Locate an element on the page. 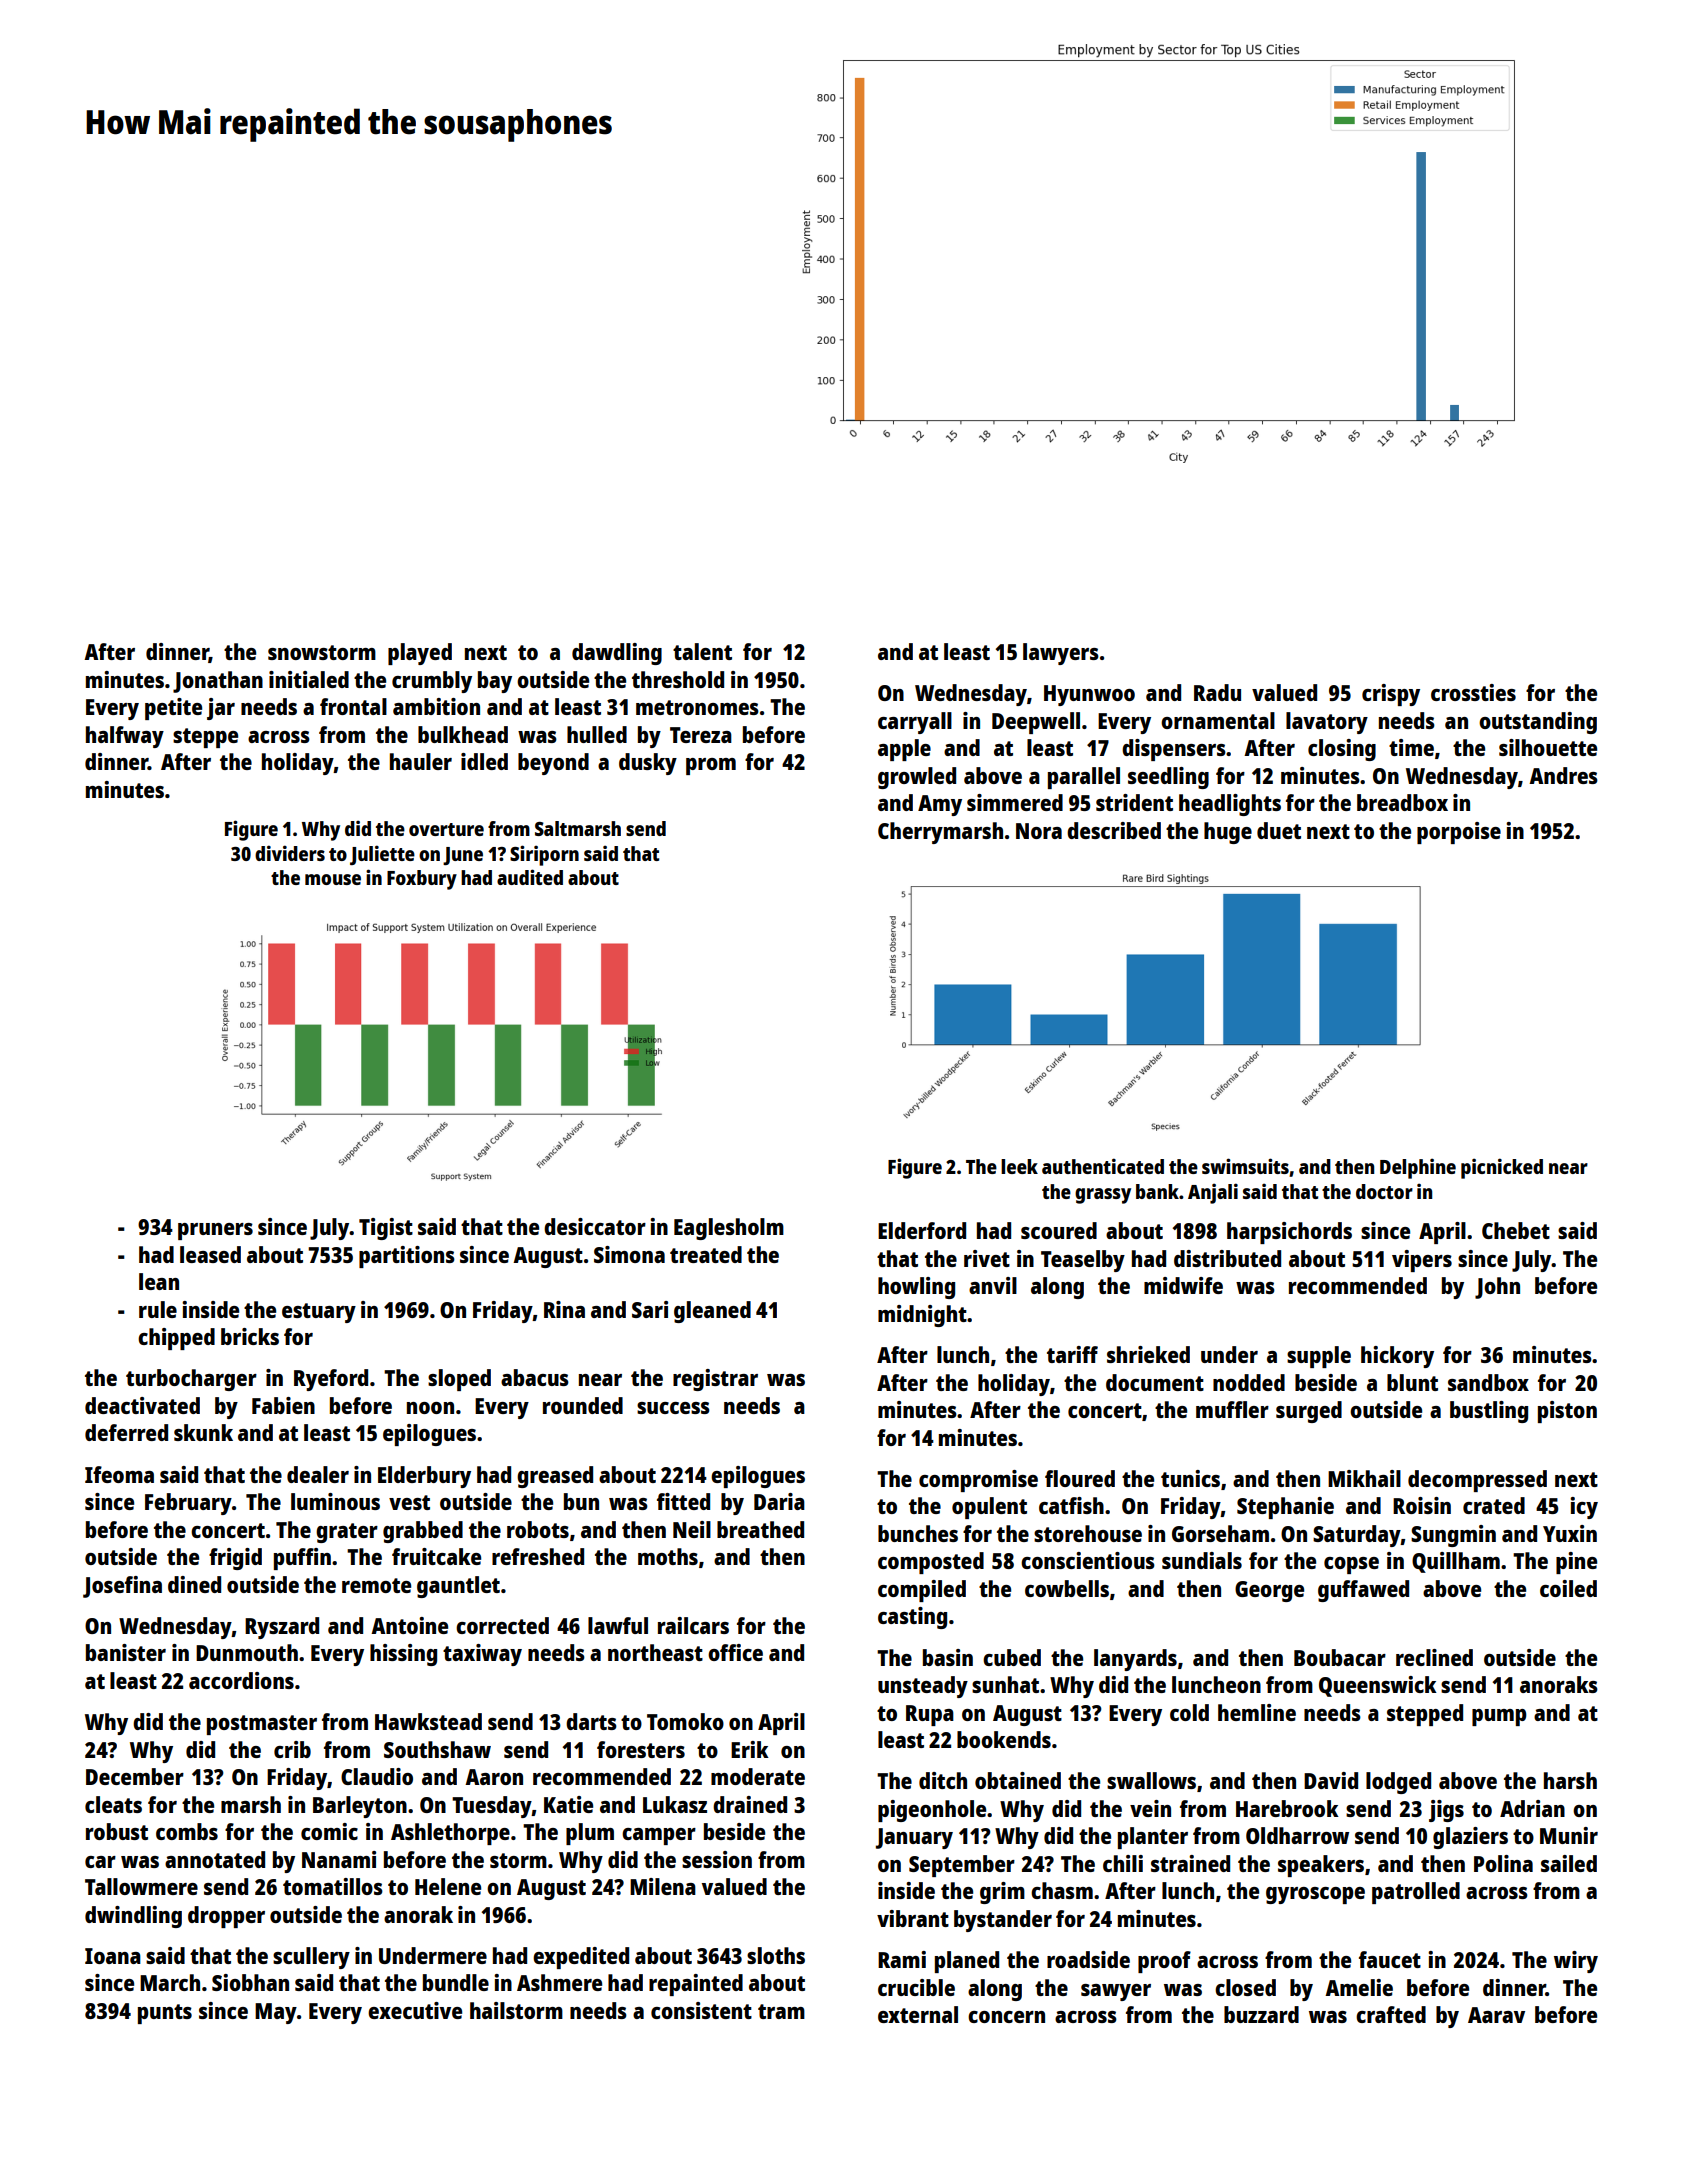 The width and height of the document is (1683, 2178). leek is located at coordinates (1019, 1166).
